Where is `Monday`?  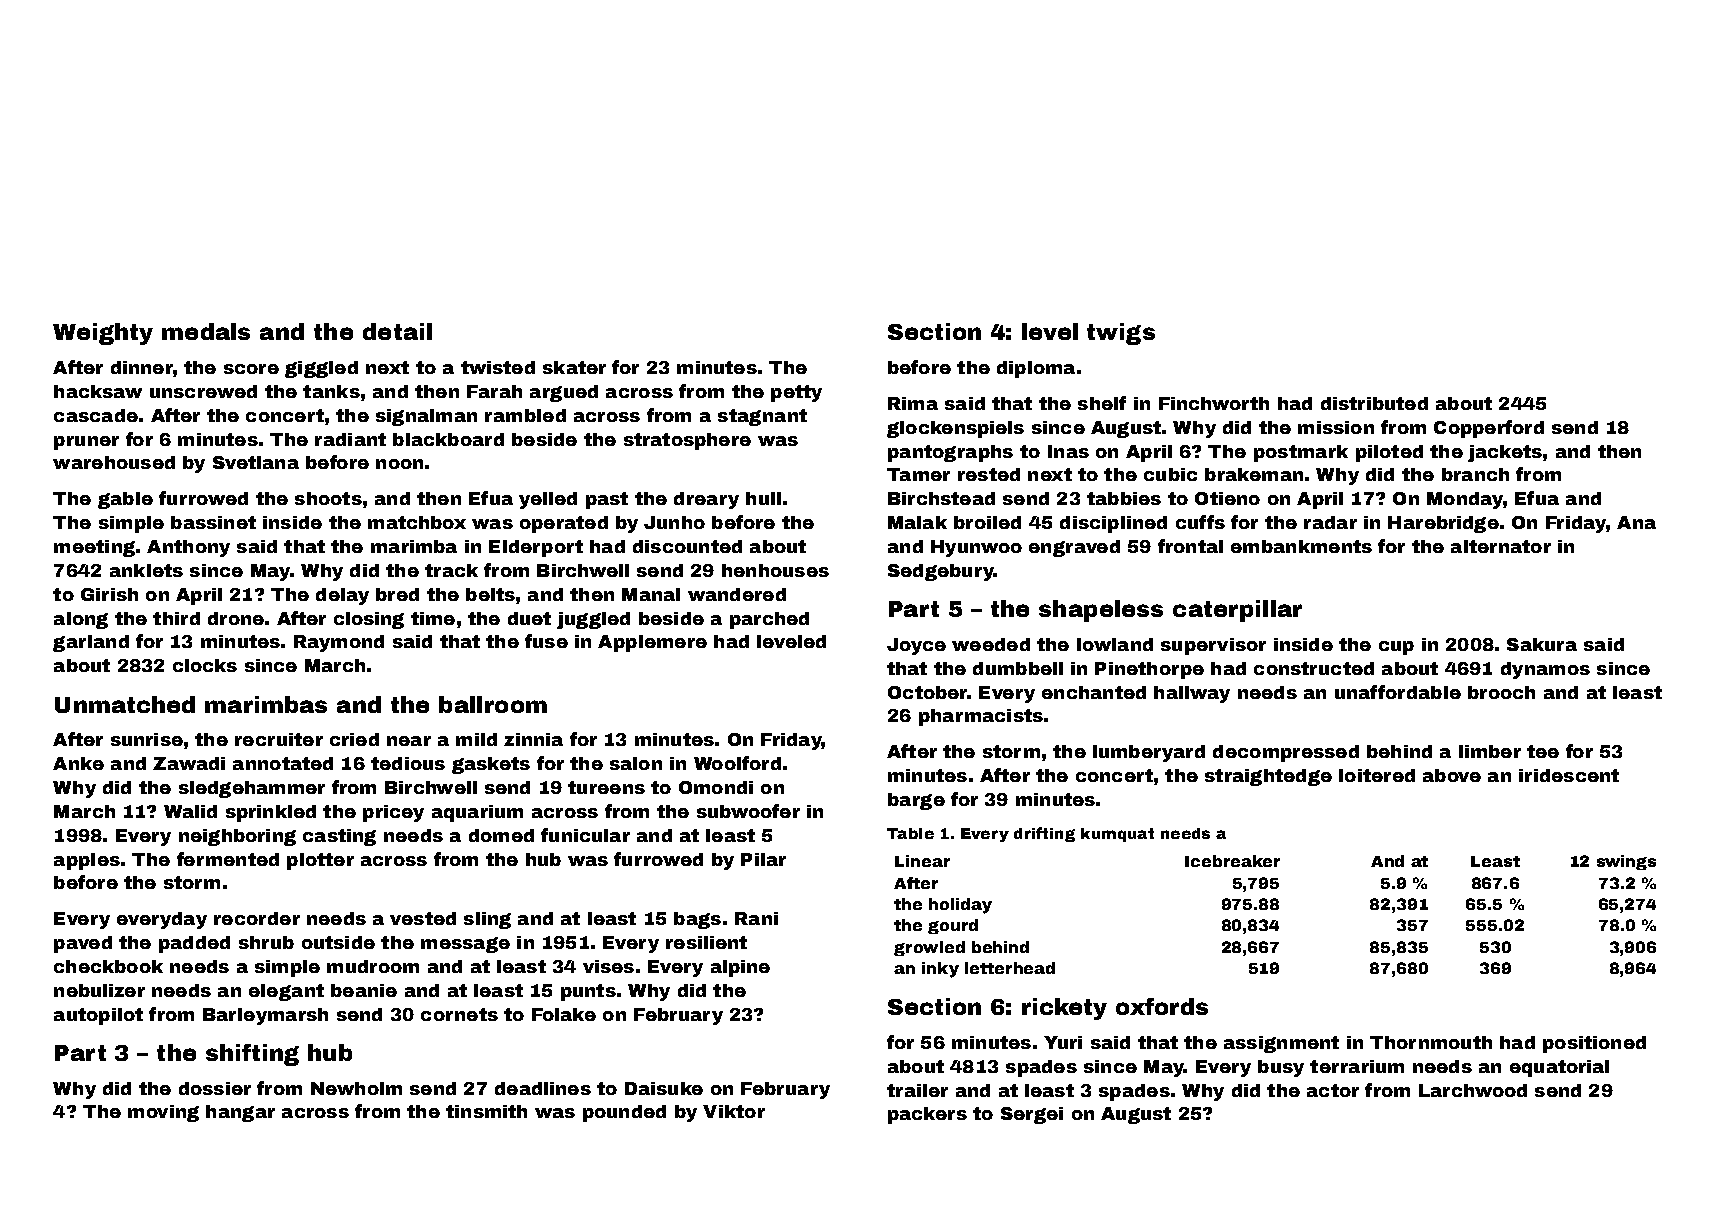 Monday is located at coordinates (1465, 500).
